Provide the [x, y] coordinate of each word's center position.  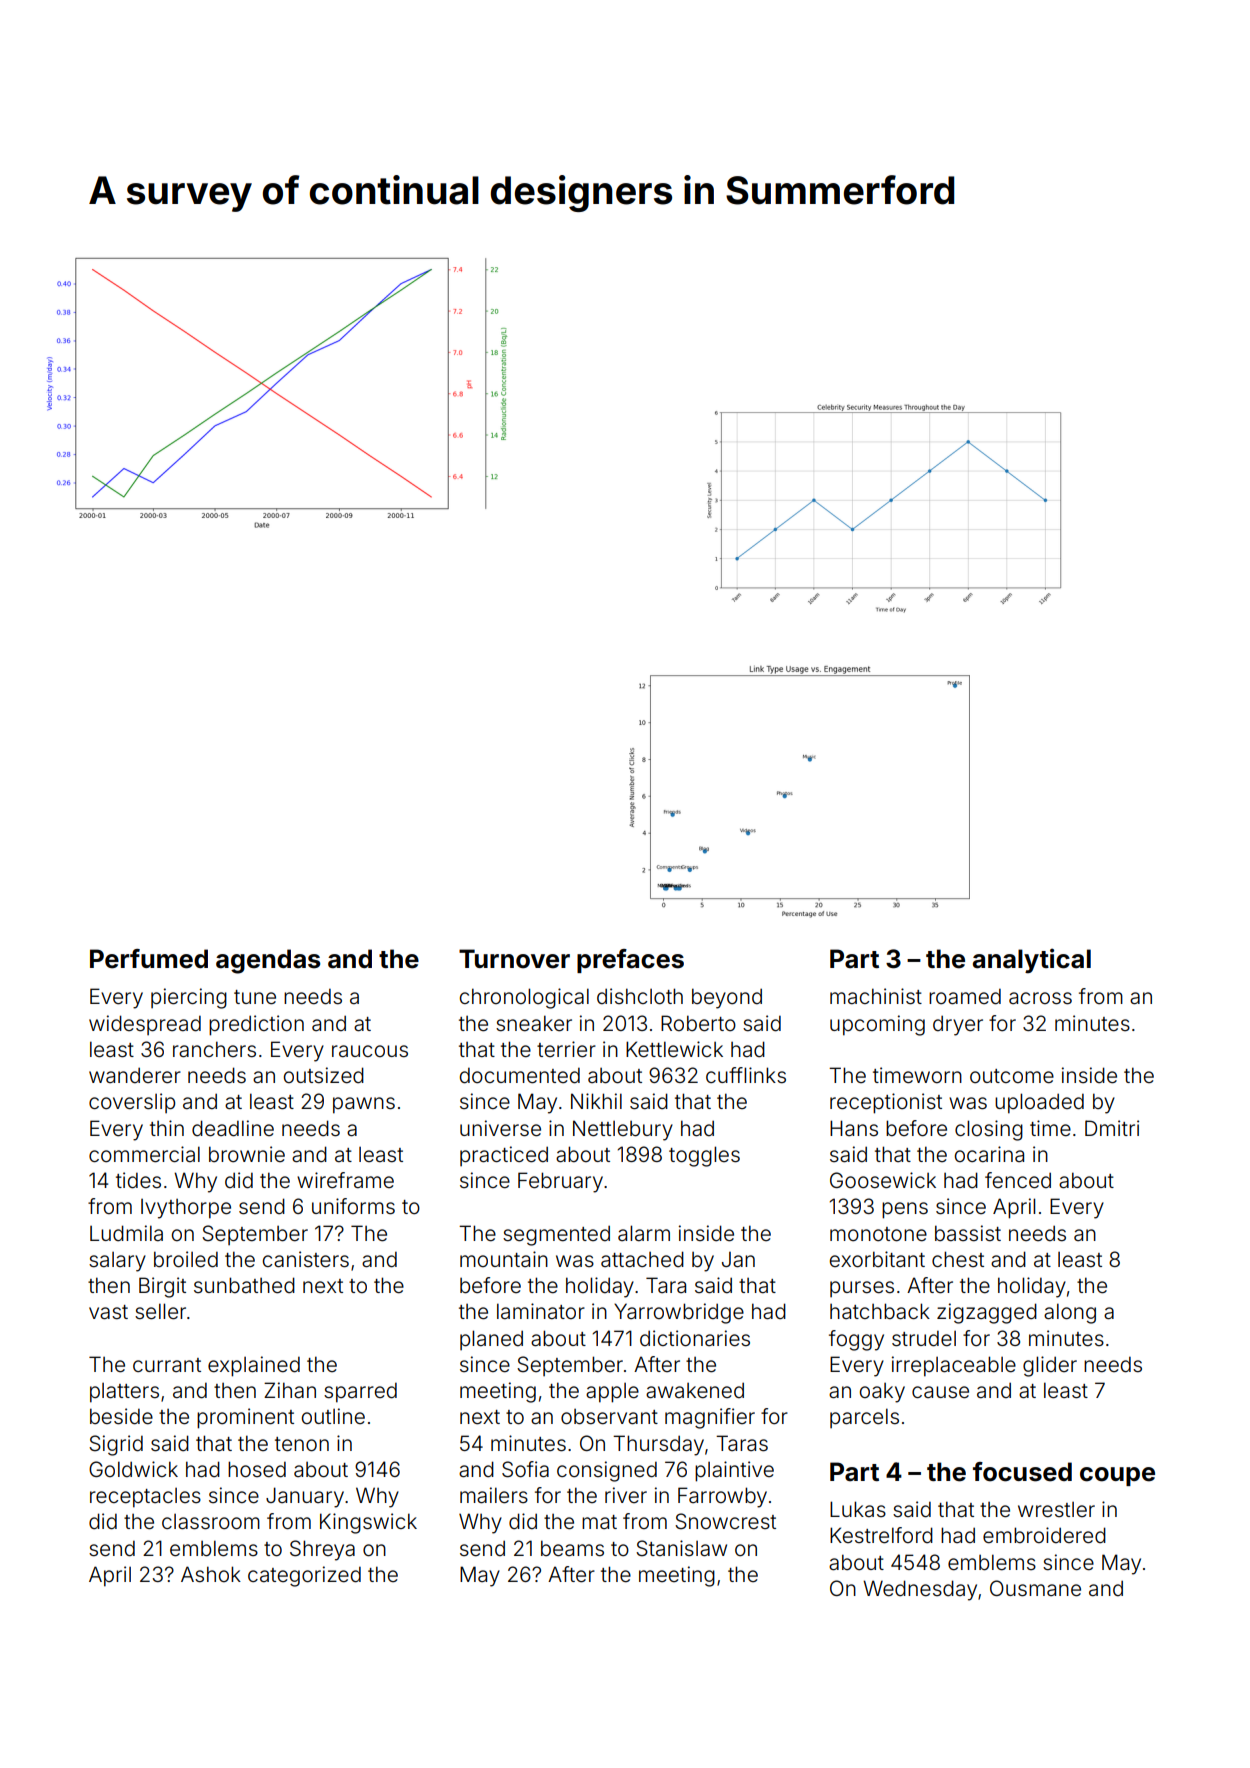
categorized [304, 1576]
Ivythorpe [186, 1209]
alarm [644, 1233]
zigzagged [987, 1313]
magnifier [710, 1418]
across [1040, 998]
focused [1022, 1472]
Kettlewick [674, 1049]
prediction [256, 1025]
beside [121, 1416]
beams [572, 1548]
